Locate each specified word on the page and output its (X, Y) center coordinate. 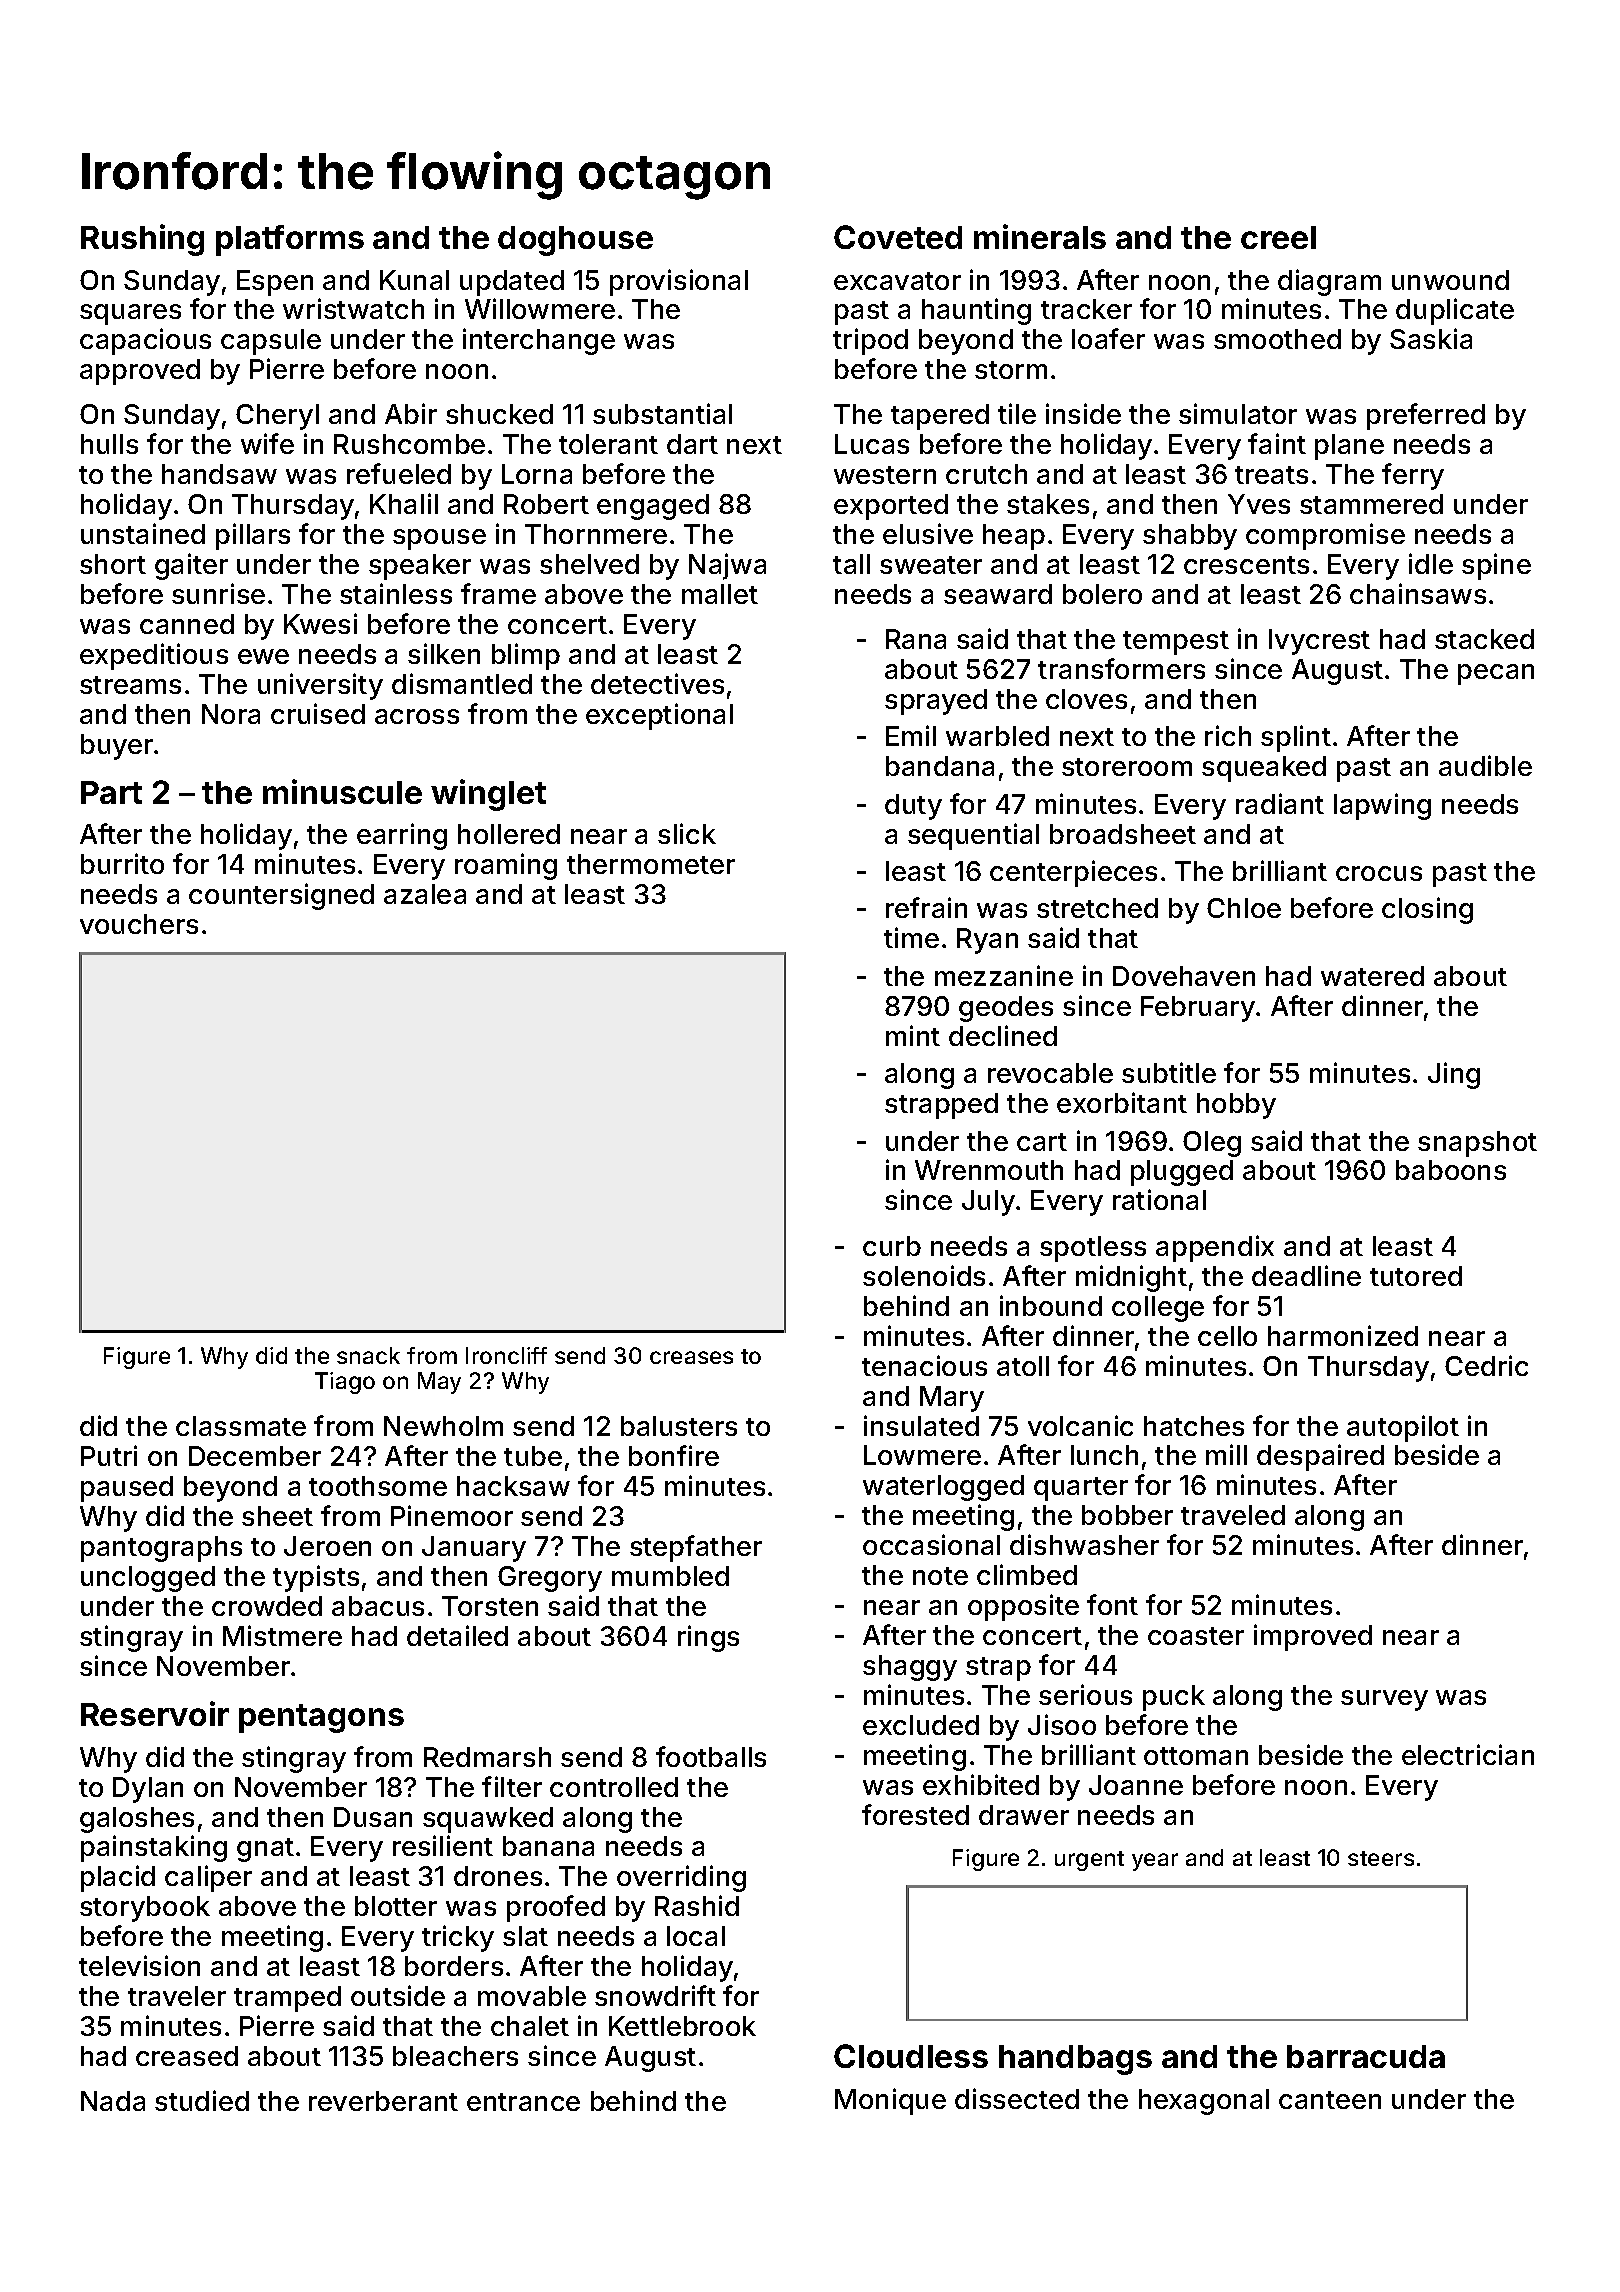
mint (913, 1035)
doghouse (575, 241)
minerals (1040, 236)
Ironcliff (506, 1355)
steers (1381, 1858)
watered (1372, 976)
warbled (997, 736)
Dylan (148, 1790)
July (988, 1203)
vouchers (139, 924)
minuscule (342, 791)
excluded (921, 1725)
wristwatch (353, 308)
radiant (1280, 803)
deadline (1306, 1275)
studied (202, 2100)
